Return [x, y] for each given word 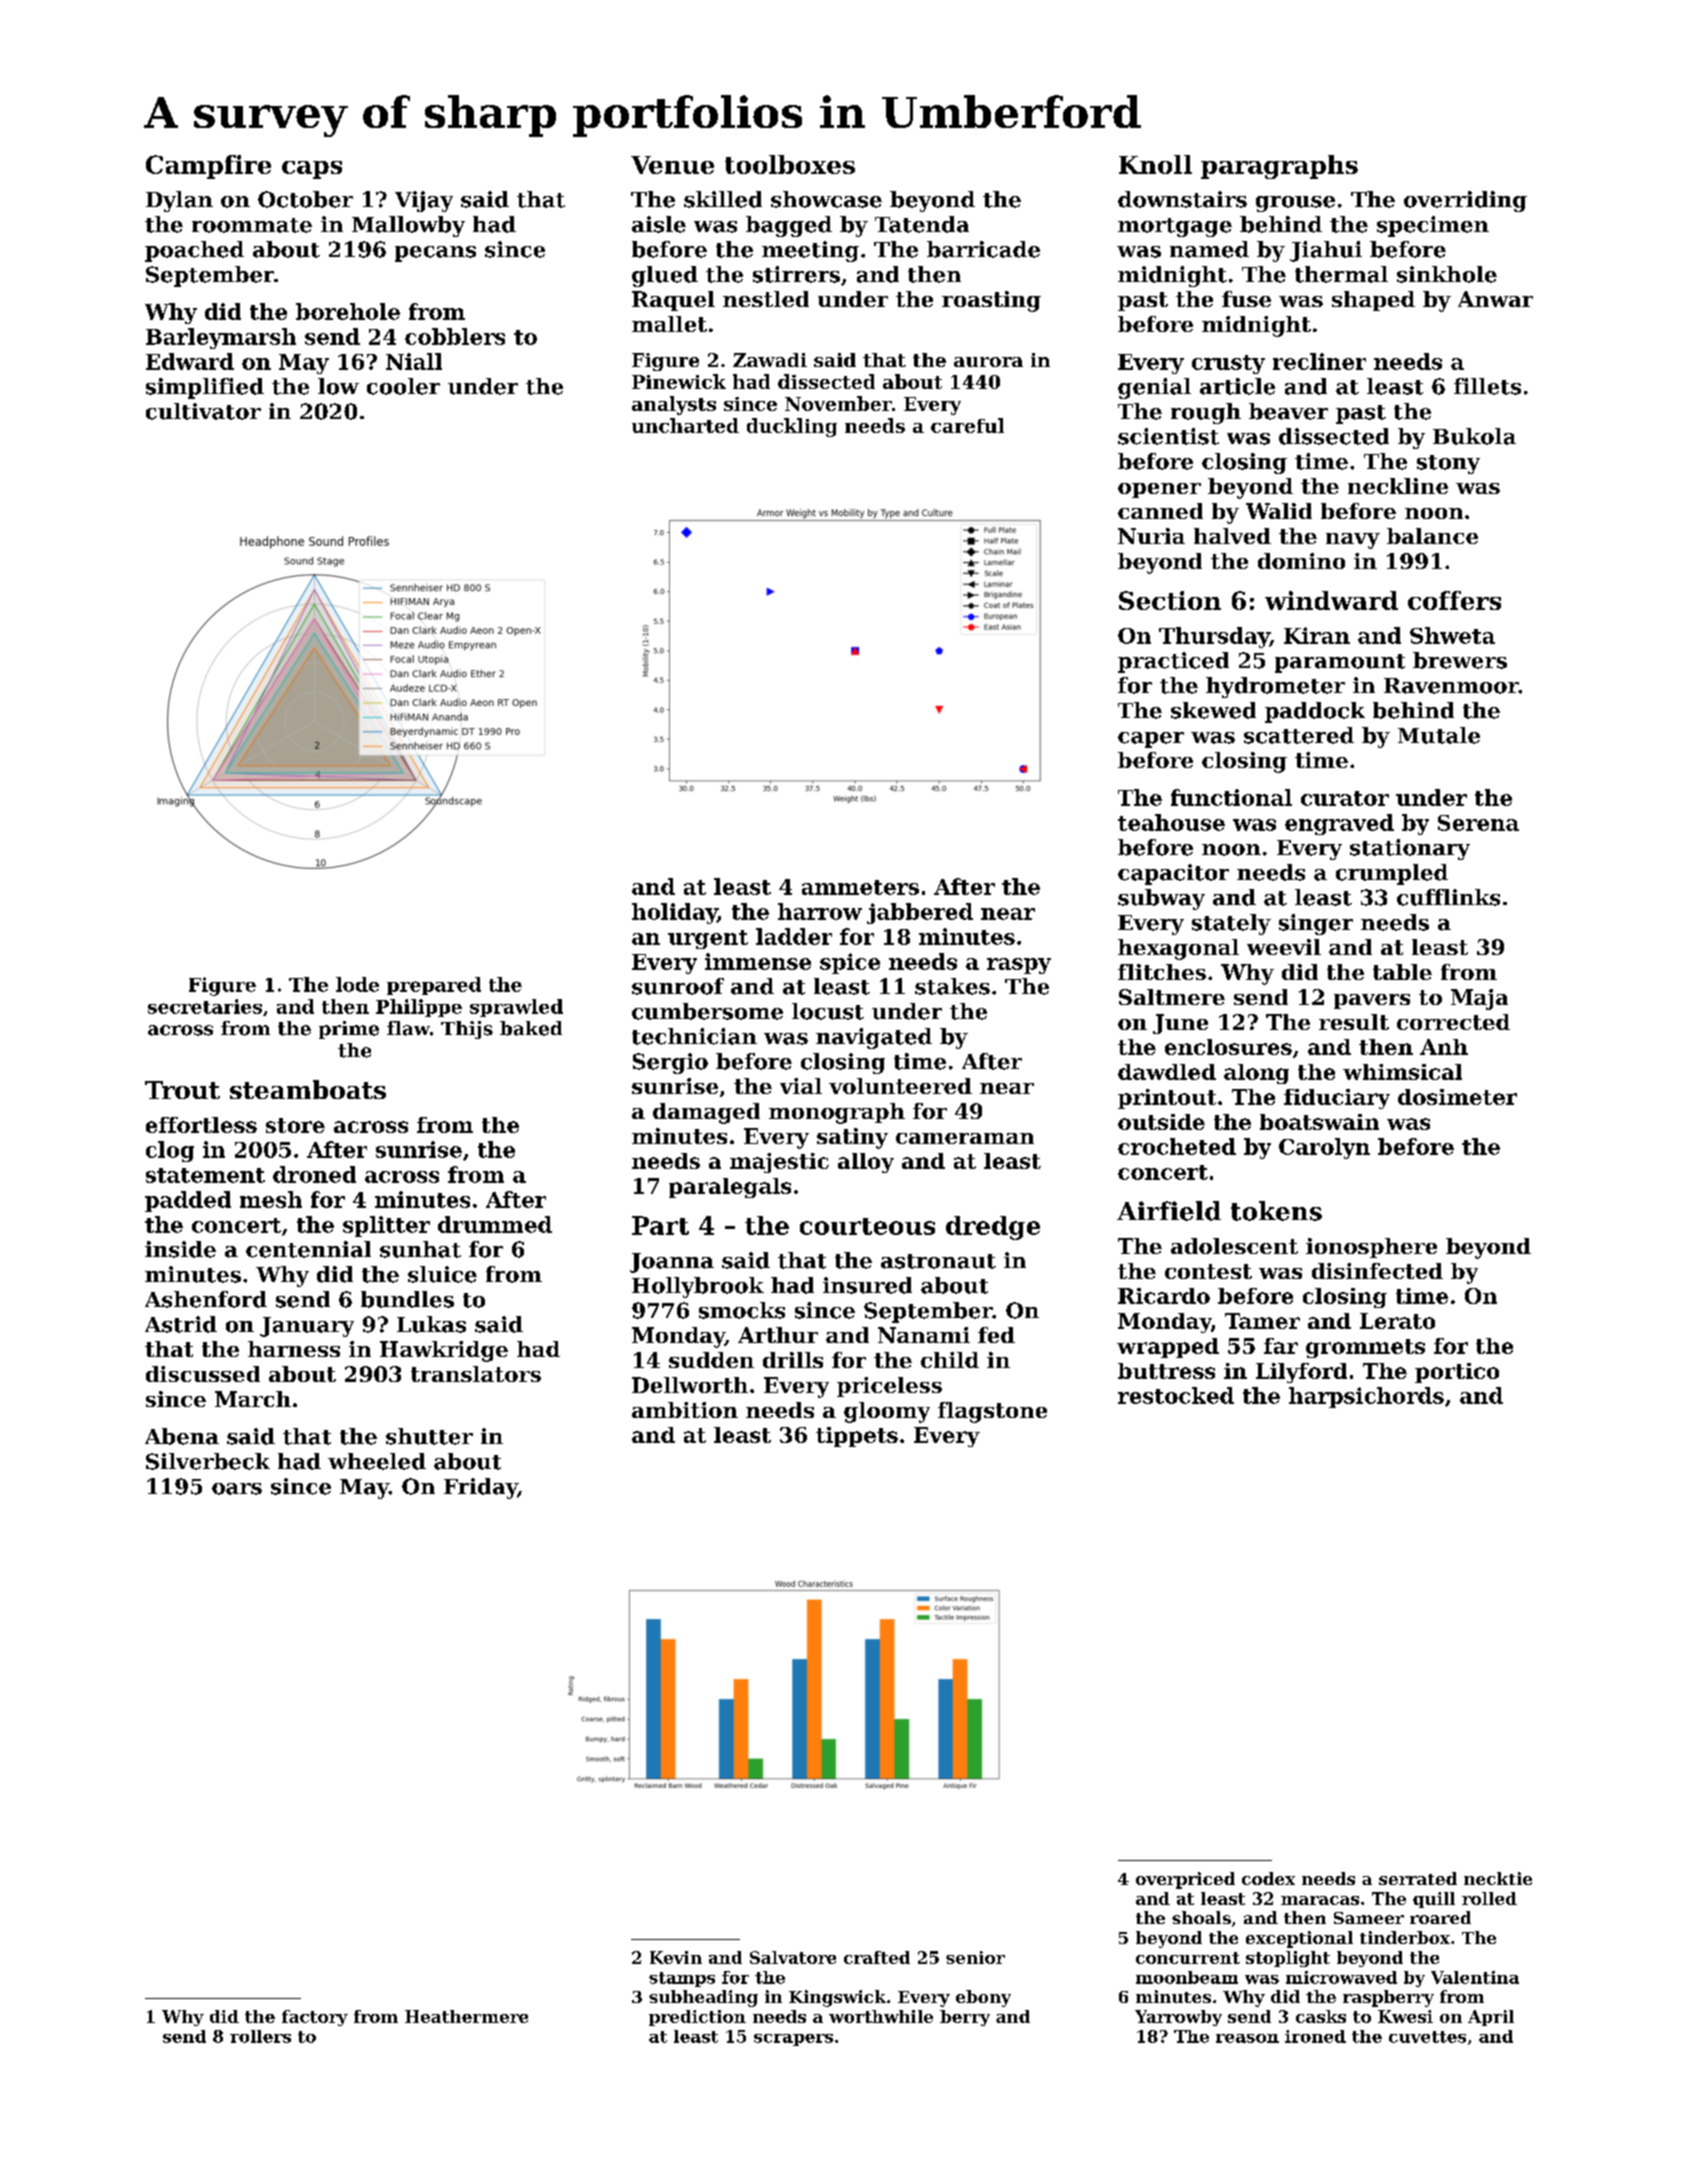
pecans [435, 254]
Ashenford [206, 1299]
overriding [1465, 201]
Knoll [1155, 164]
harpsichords [1366, 1397]
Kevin [676, 1957]
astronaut [938, 1261]
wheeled [377, 1461]
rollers [260, 2036]
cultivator [203, 411]
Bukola [1474, 436]
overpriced [1185, 1880]
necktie [1498, 1878]
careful [967, 425]
